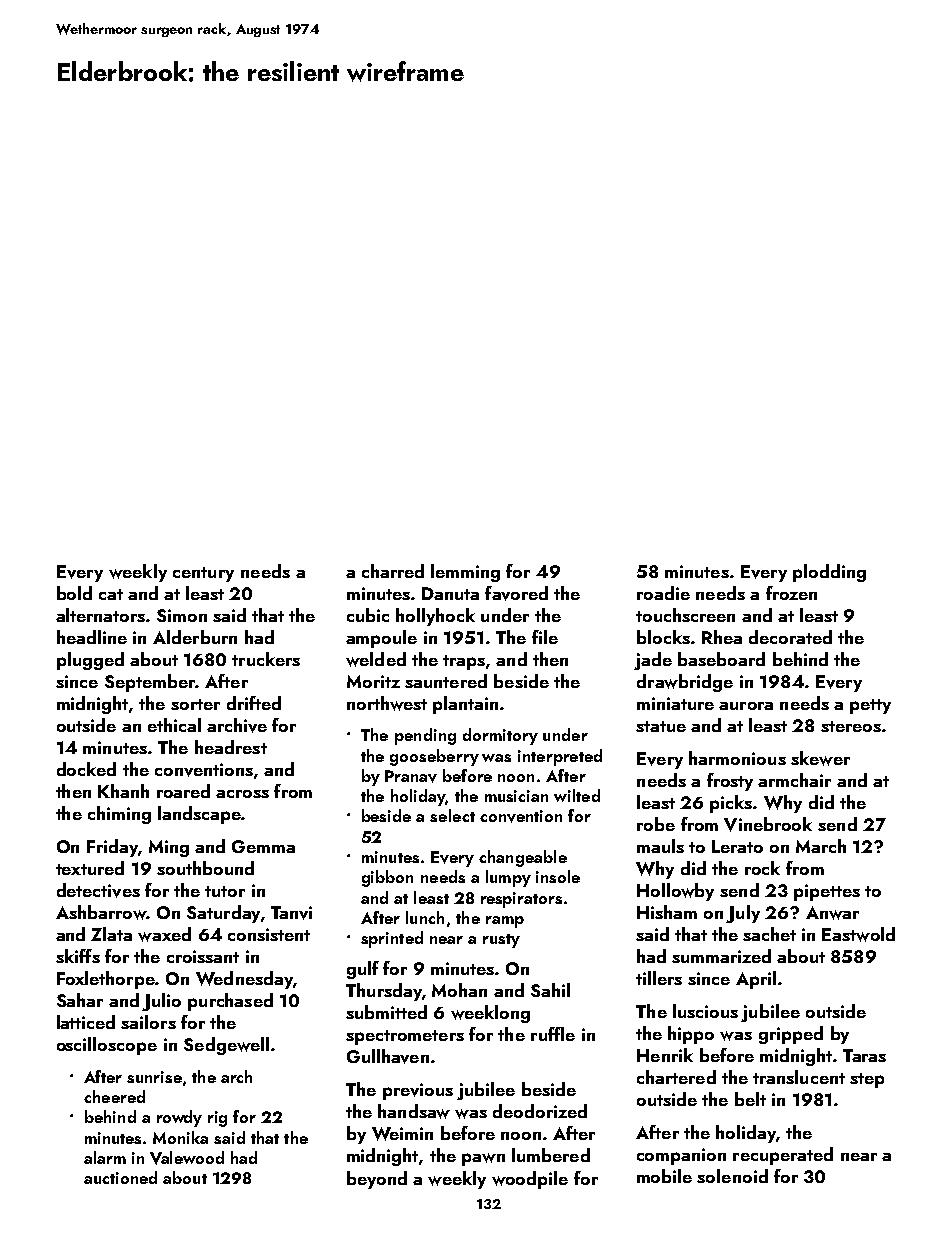  What do you see at coordinates (105, 1157) in the page?
I see `alarm` at bounding box center [105, 1157].
